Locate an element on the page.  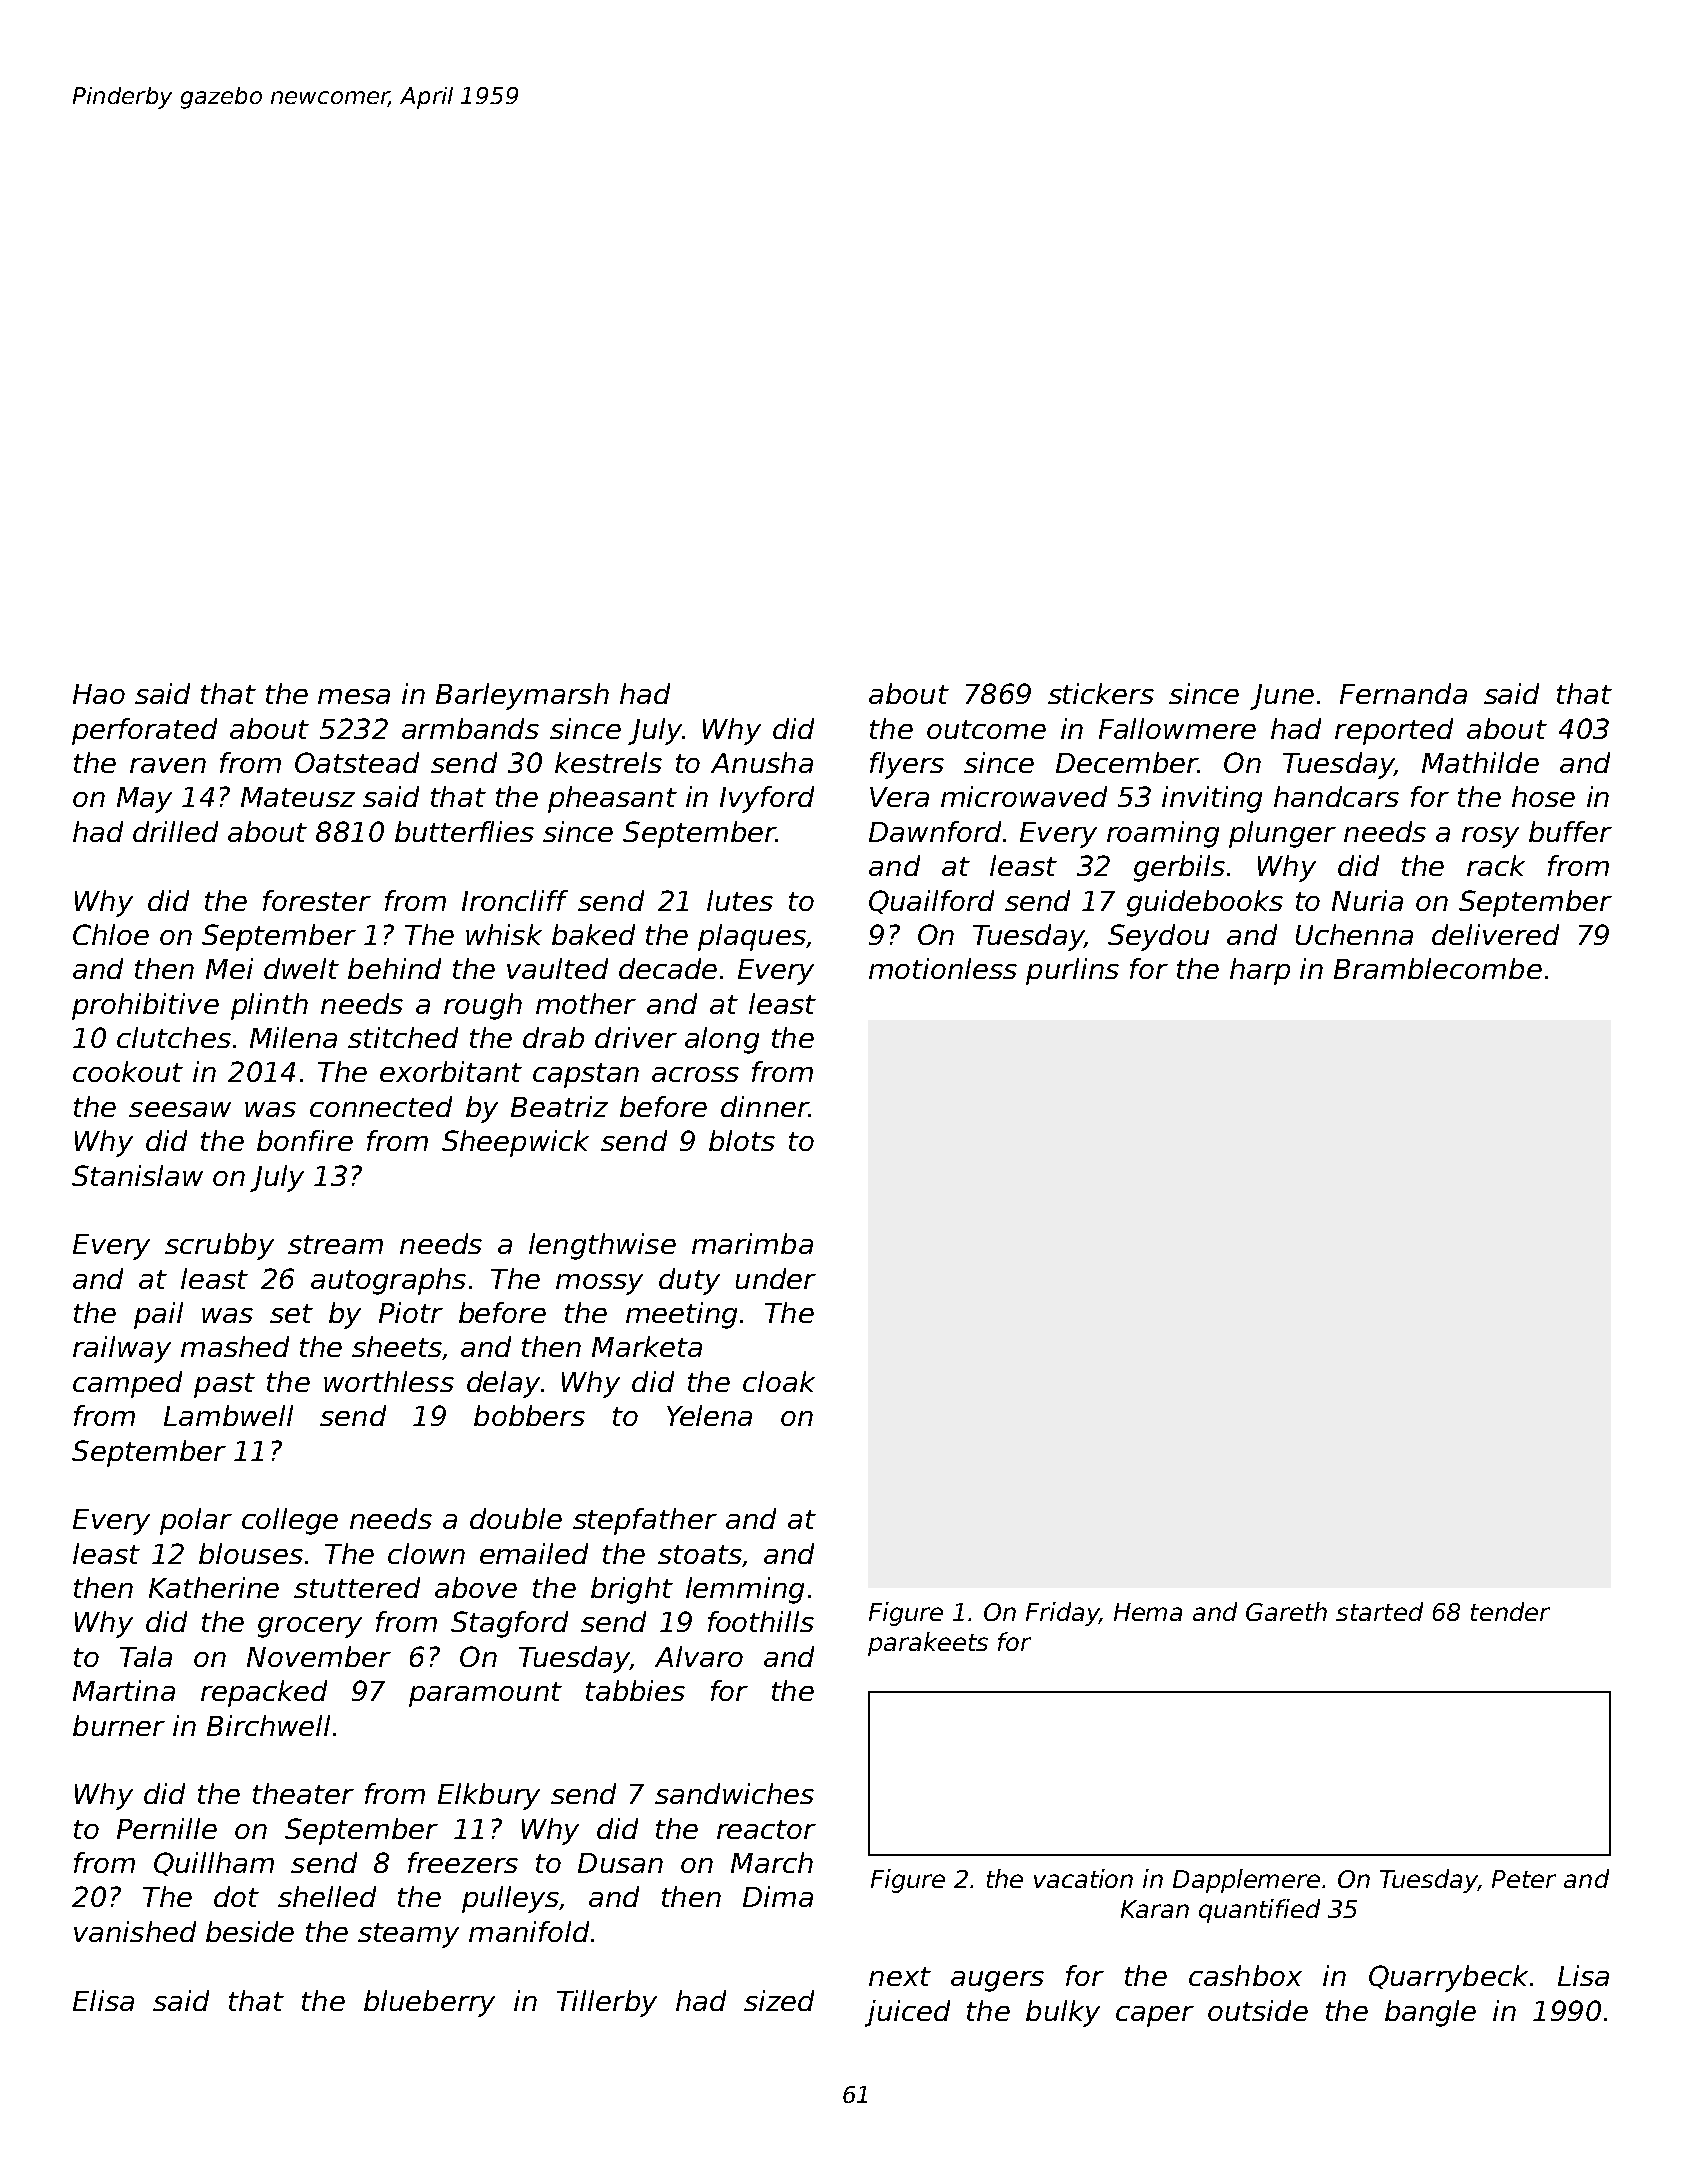
Fernanda is located at coordinates (1403, 693).
